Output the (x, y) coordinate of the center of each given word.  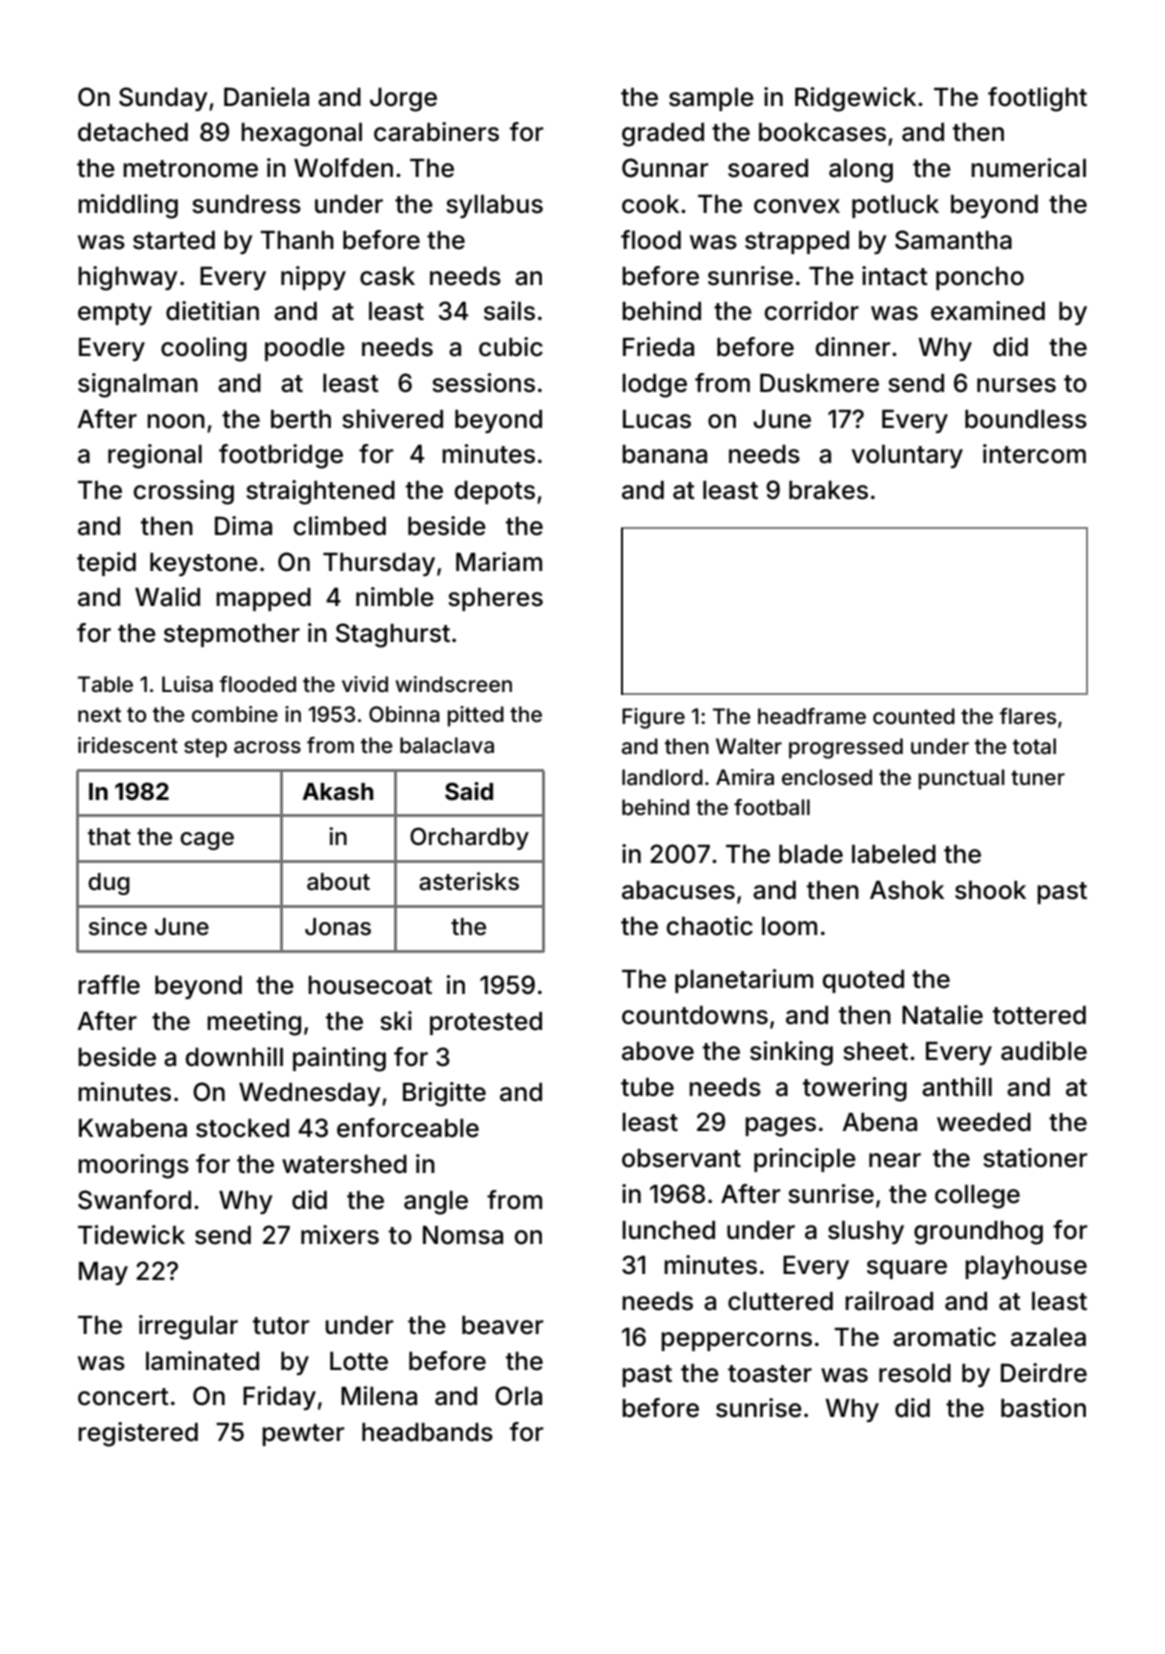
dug (109, 884)
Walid (167, 597)
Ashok (907, 890)
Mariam (499, 562)
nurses (1016, 385)
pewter (303, 1435)
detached (133, 132)
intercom (1034, 454)
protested (486, 1023)
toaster (770, 1374)
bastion (1043, 1408)
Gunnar (665, 168)
